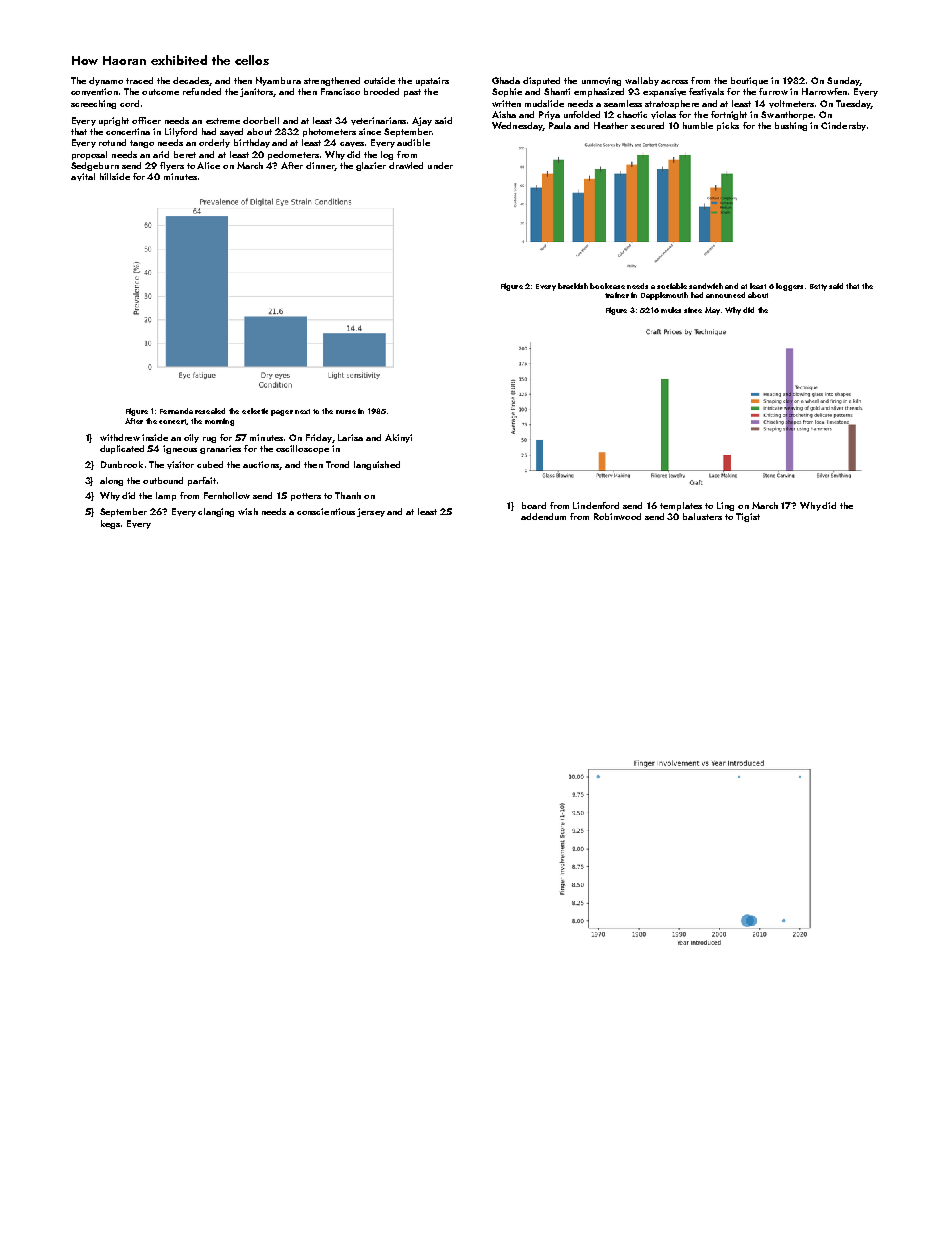 This document has width=952, height=1233. I want to click on voltmeters, so click(791, 104).
